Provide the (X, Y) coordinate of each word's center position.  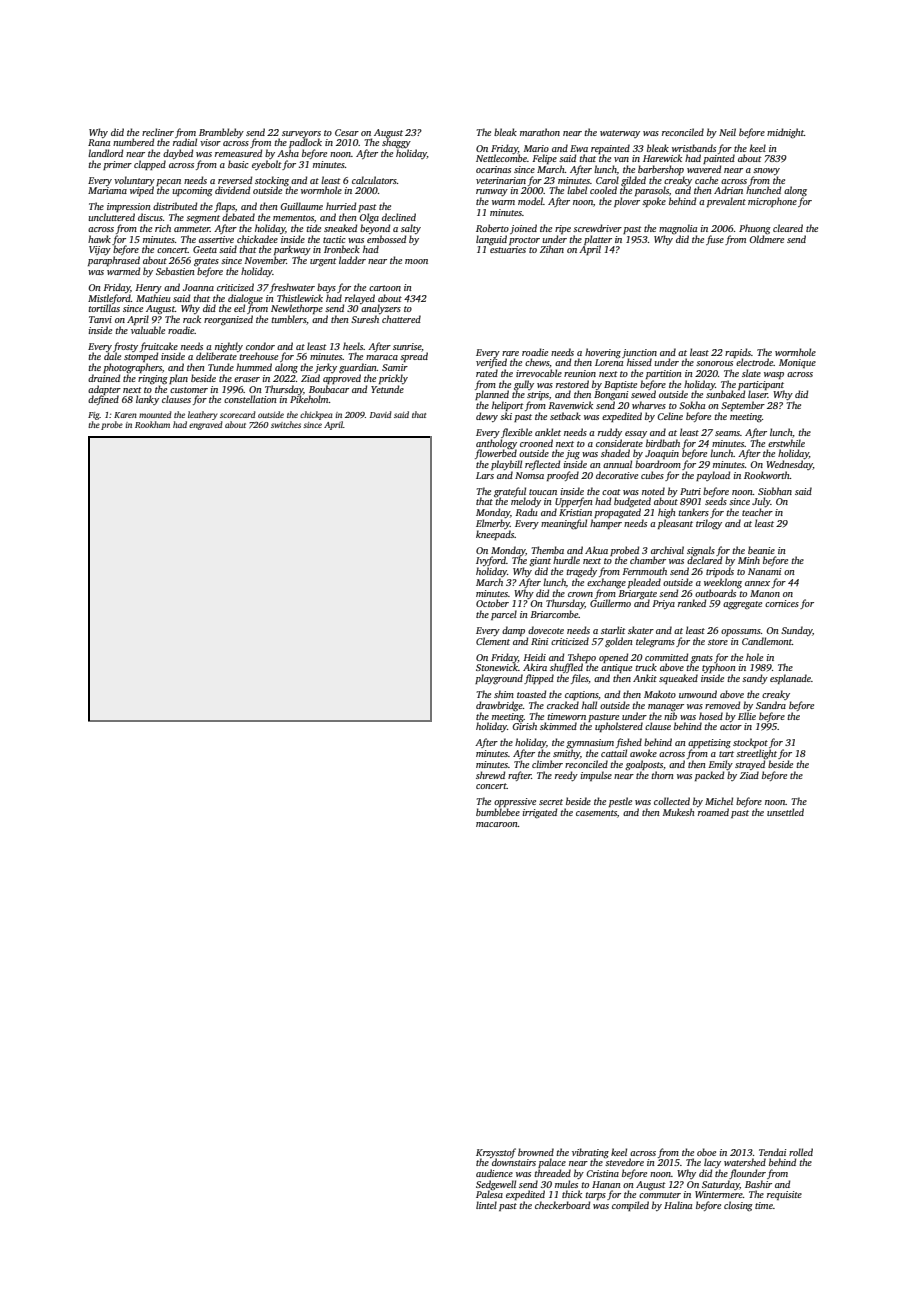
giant (540, 562)
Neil (727, 132)
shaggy (396, 143)
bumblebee (498, 812)
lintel (486, 1205)
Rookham (152, 424)
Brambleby (221, 133)
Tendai (773, 1152)
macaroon (497, 824)
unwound (698, 694)
